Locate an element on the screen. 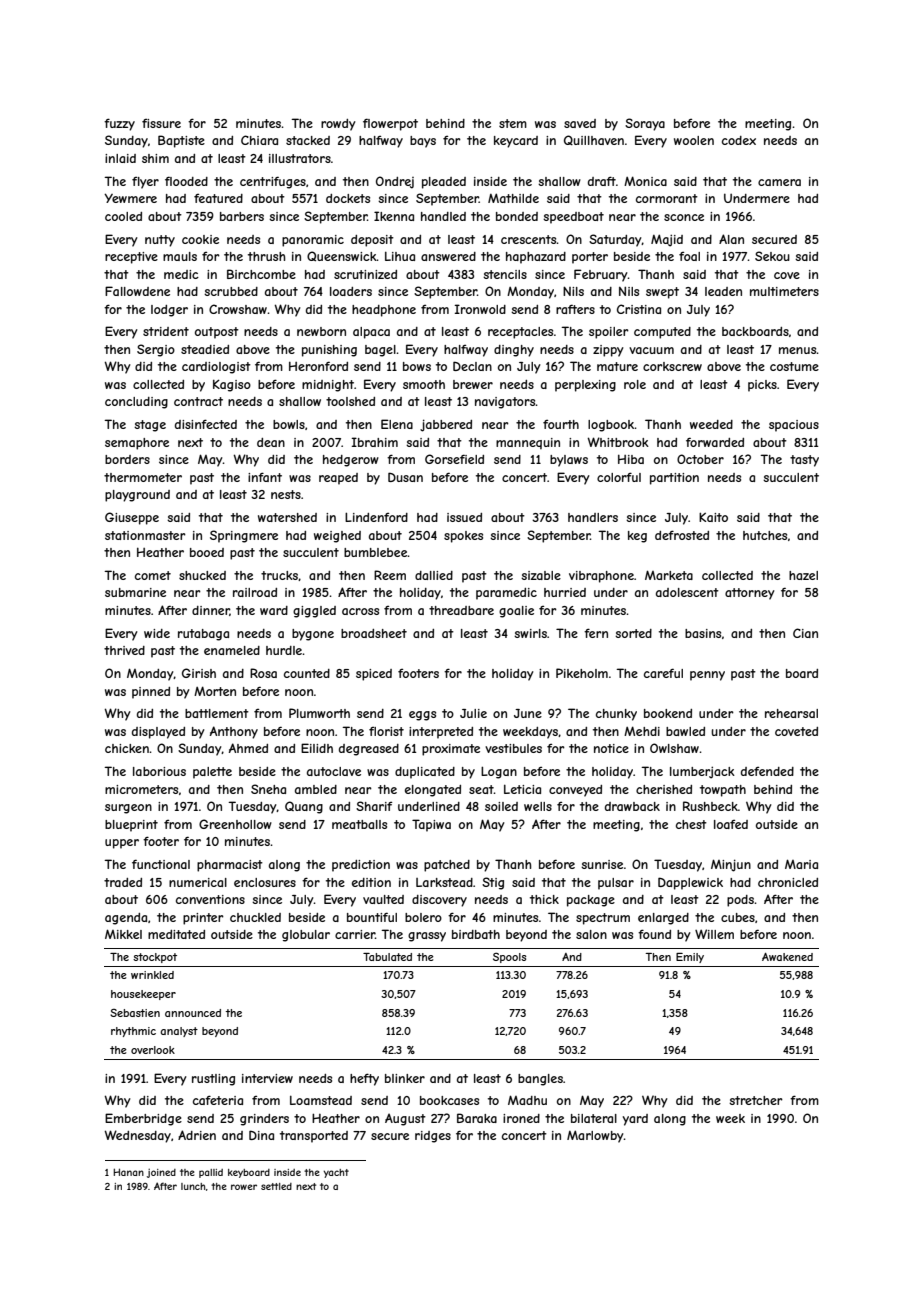 This screenshot has height=1314, width=924. strident is located at coordinates (166, 331).
